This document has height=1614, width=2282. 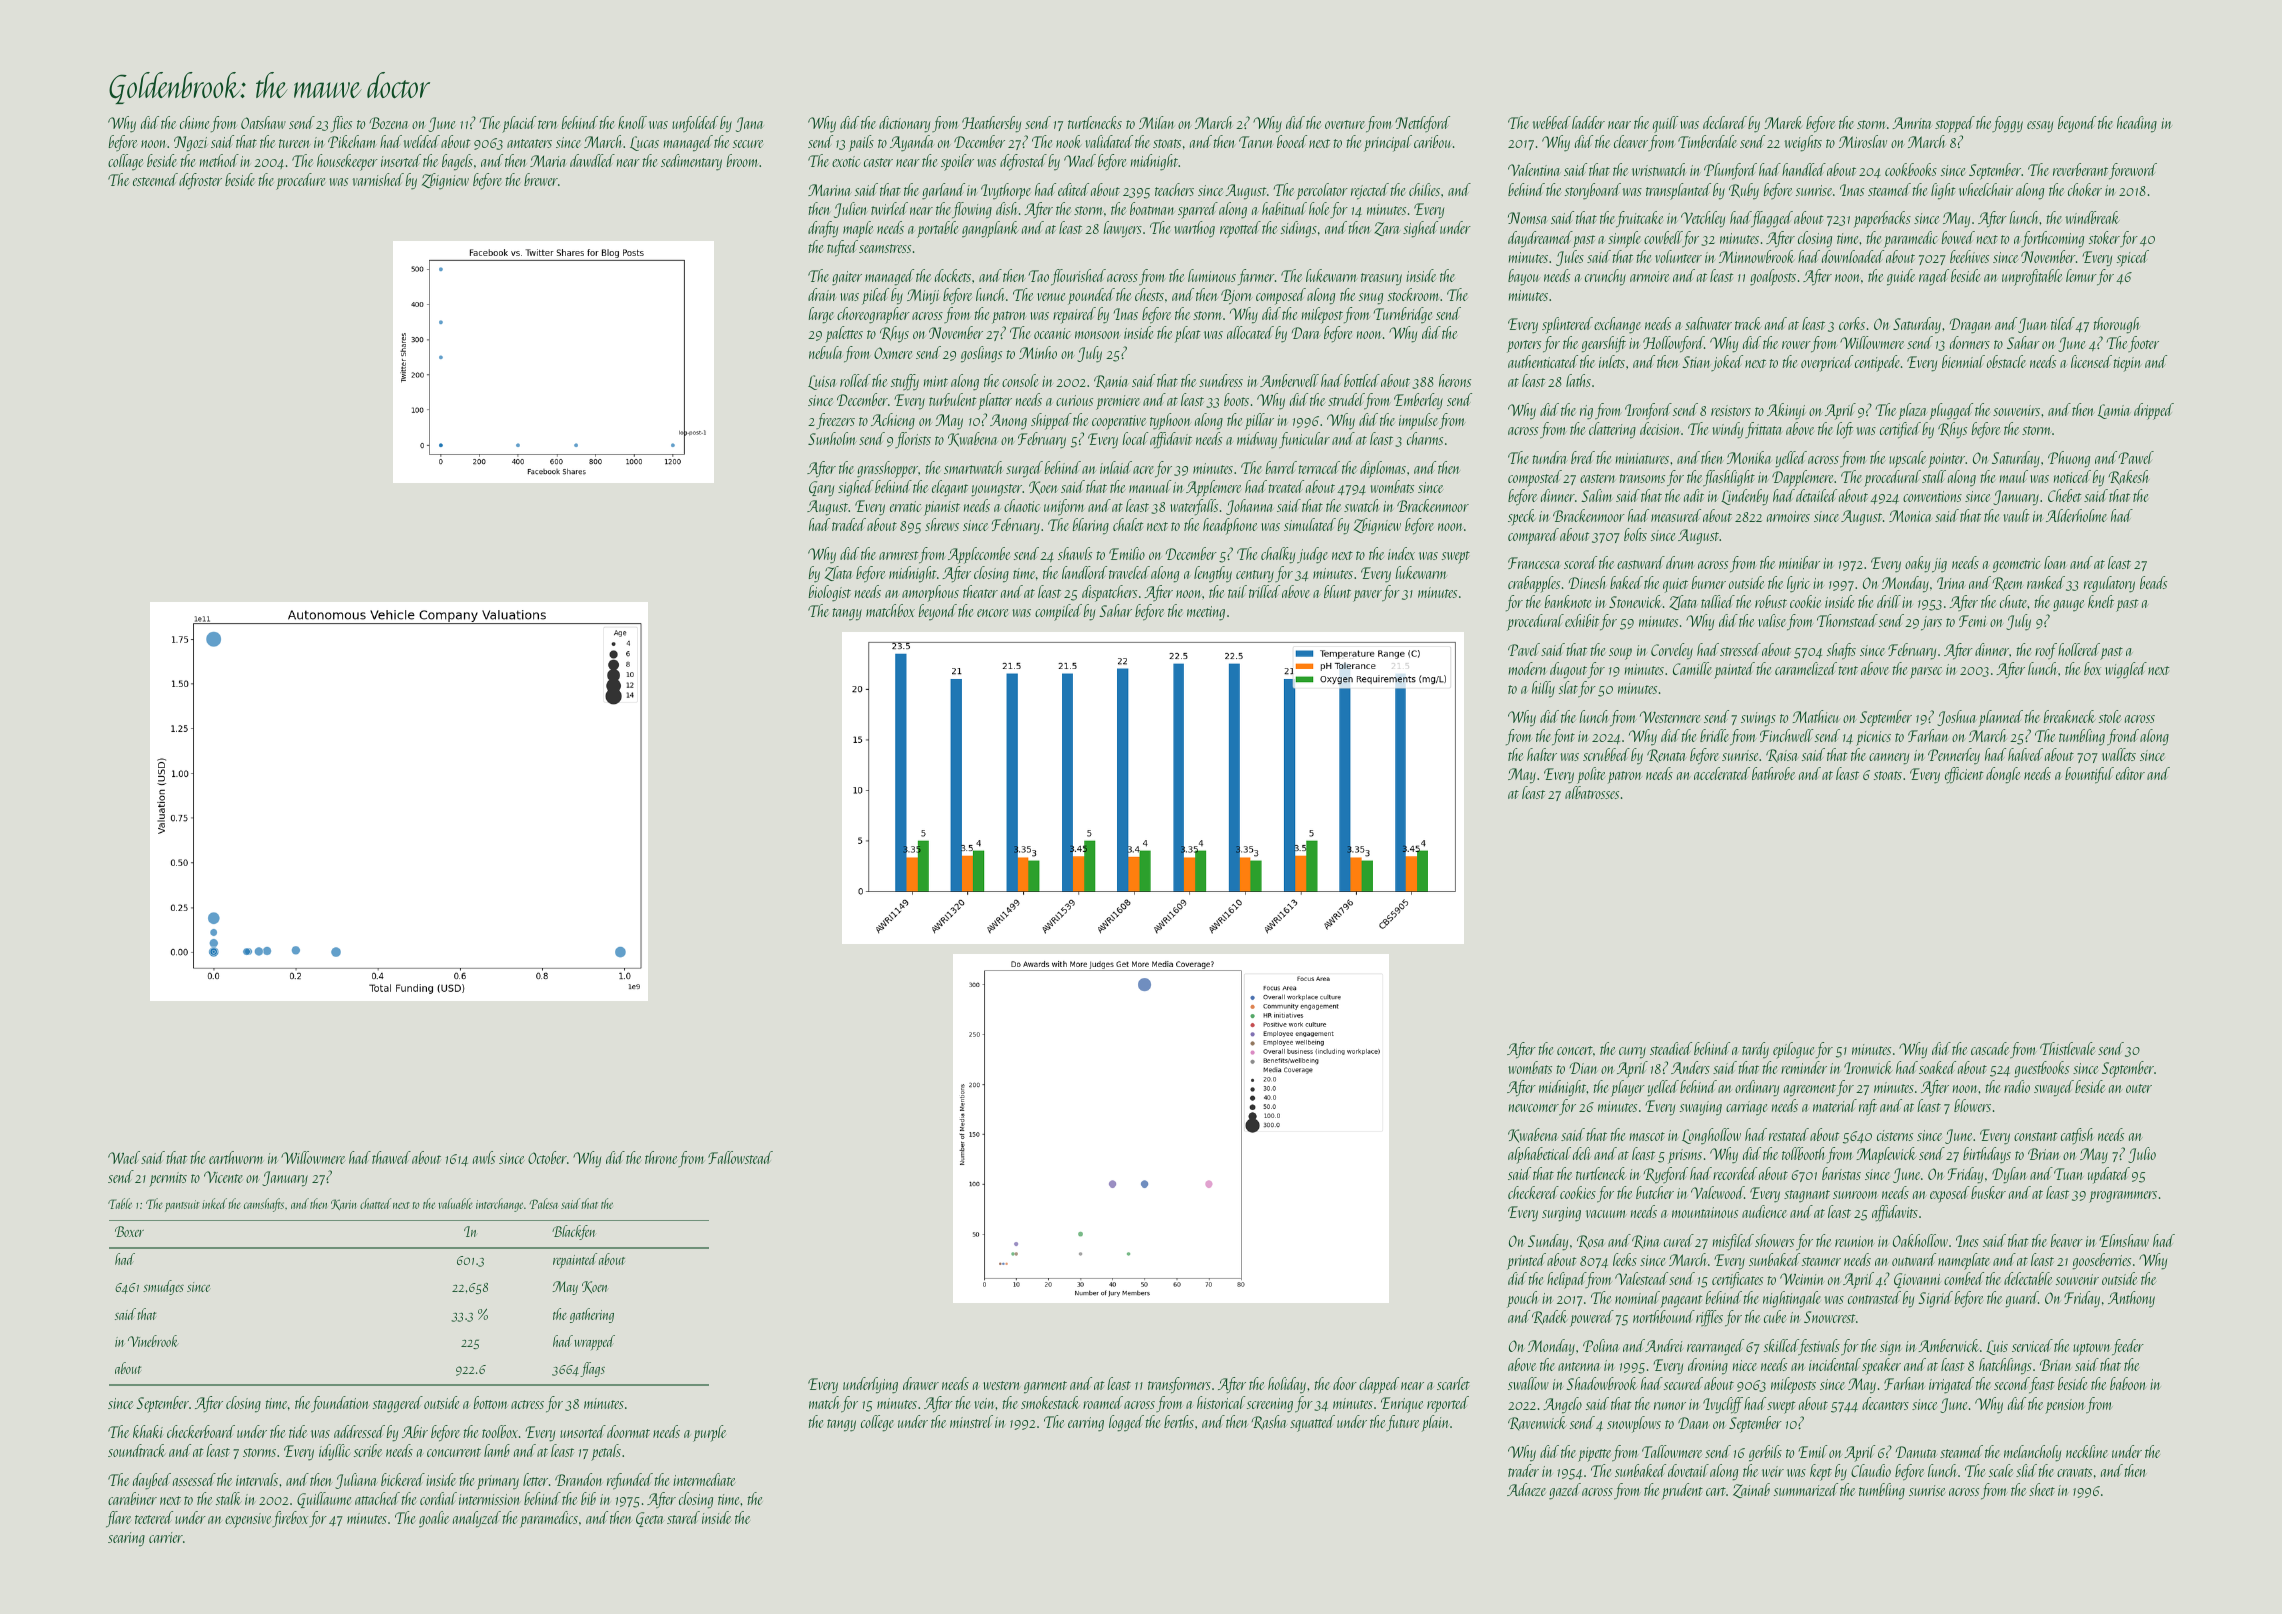 What do you see at coordinates (1534, 1108) in the document?
I see `newcomer` at bounding box center [1534, 1108].
